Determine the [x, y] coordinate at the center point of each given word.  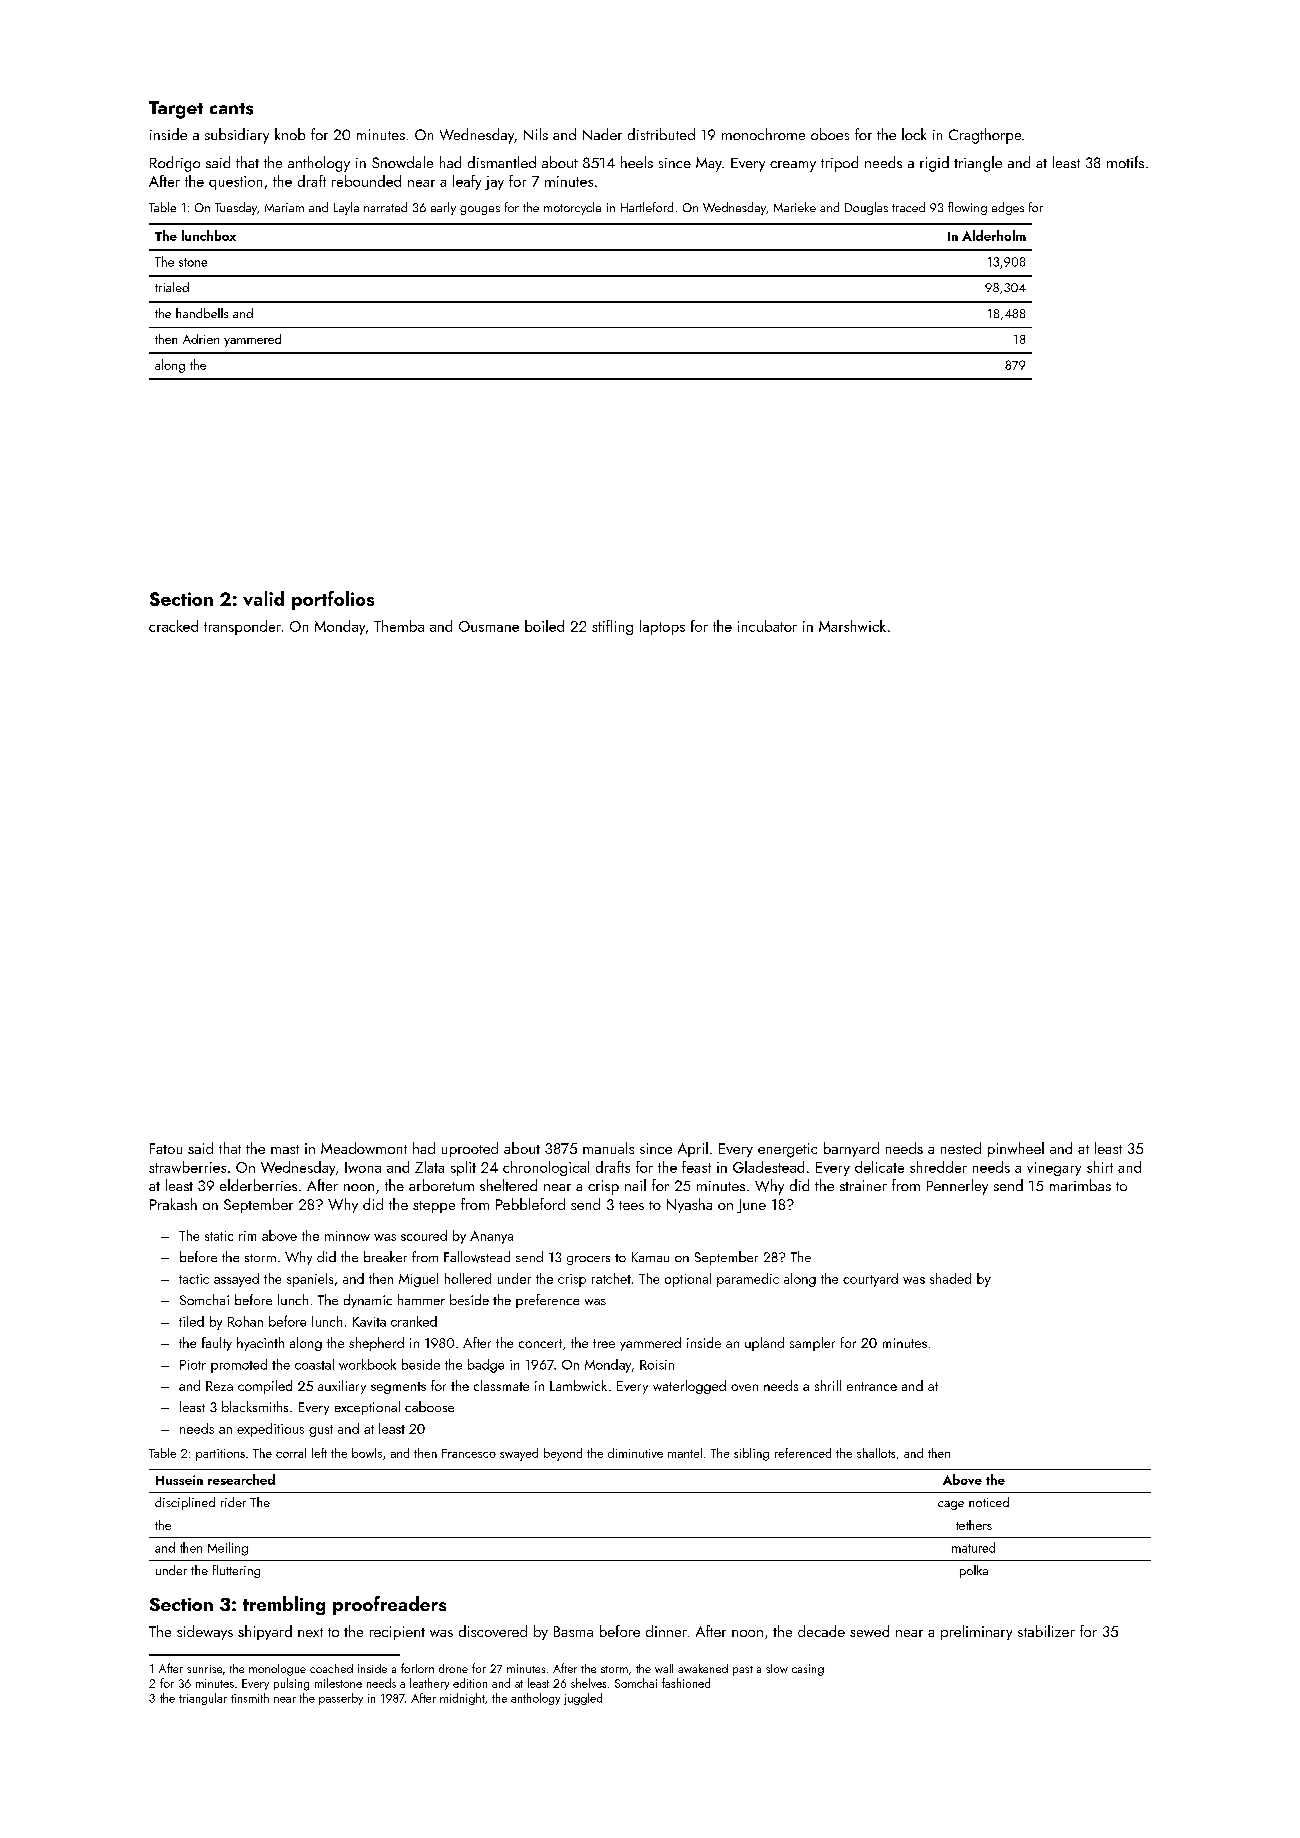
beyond [563, 1454]
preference [547, 1301]
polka [974, 1571]
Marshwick [852, 626]
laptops [662, 627]
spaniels [310, 1280]
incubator [767, 626]
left [319, 1453]
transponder [242, 627]
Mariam [284, 207]
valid [263, 598]
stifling [612, 627]
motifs [1125, 162]
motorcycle [572, 208]
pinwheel [1016, 1149]
